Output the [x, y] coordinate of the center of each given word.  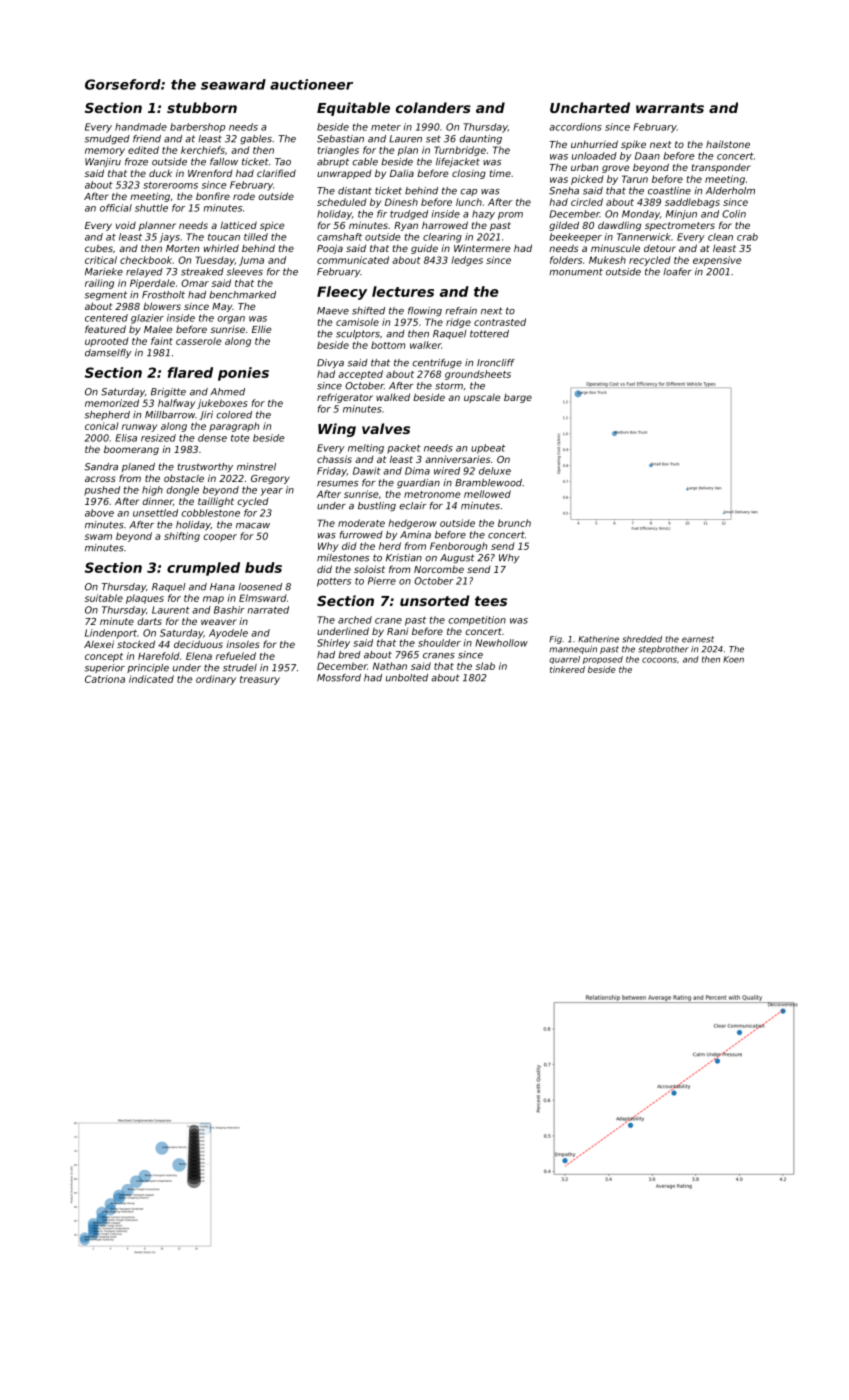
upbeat [488, 449]
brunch [514, 523]
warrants [670, 108]
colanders [433, 107]
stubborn [202, 107]
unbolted [407, 678]
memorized [112, 403]
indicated [151, 679]
